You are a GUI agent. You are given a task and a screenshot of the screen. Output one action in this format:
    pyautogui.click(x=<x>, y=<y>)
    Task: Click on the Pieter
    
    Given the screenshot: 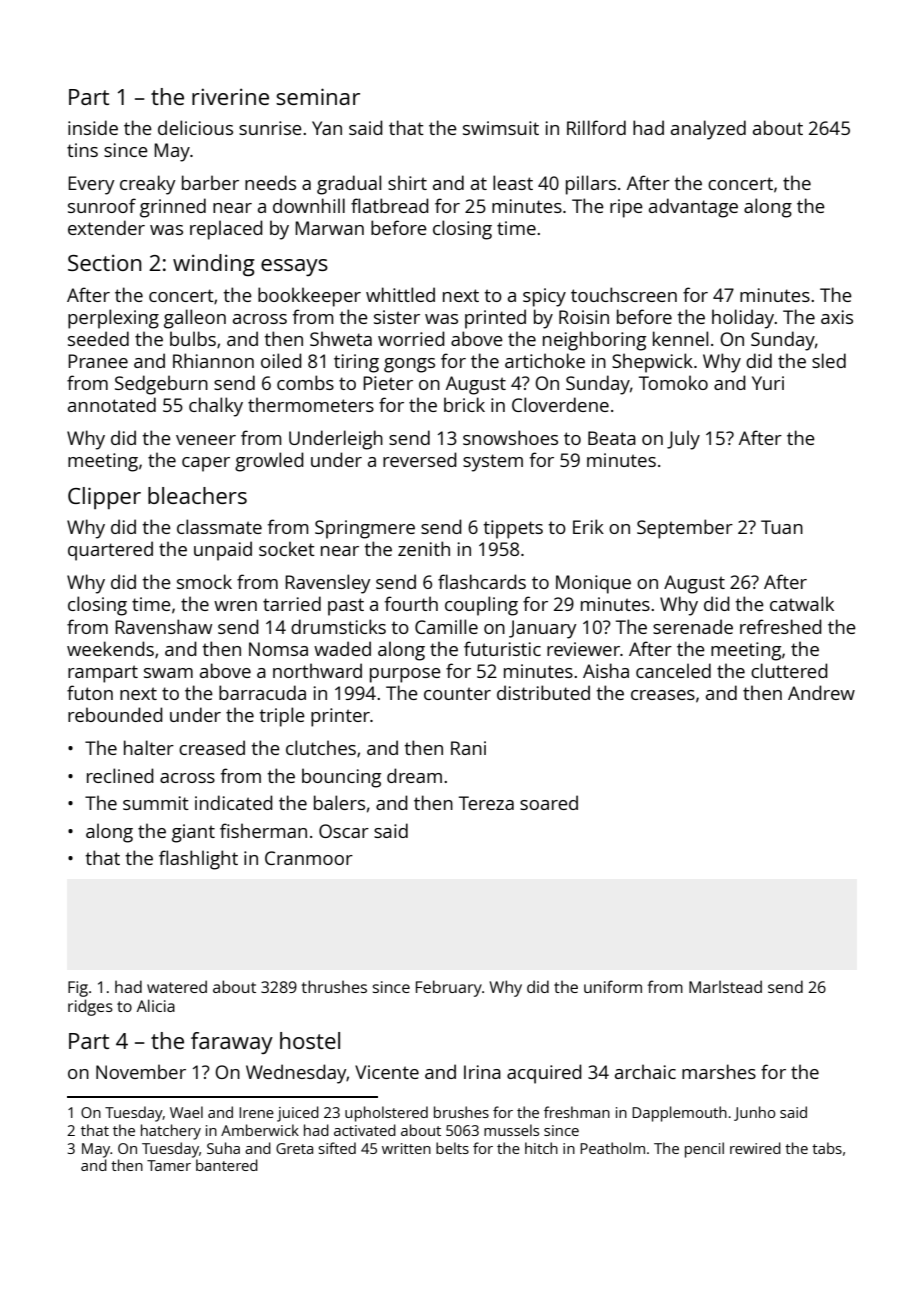 What is the action you would take?
    pyautogui.click(x=388, y=383)
